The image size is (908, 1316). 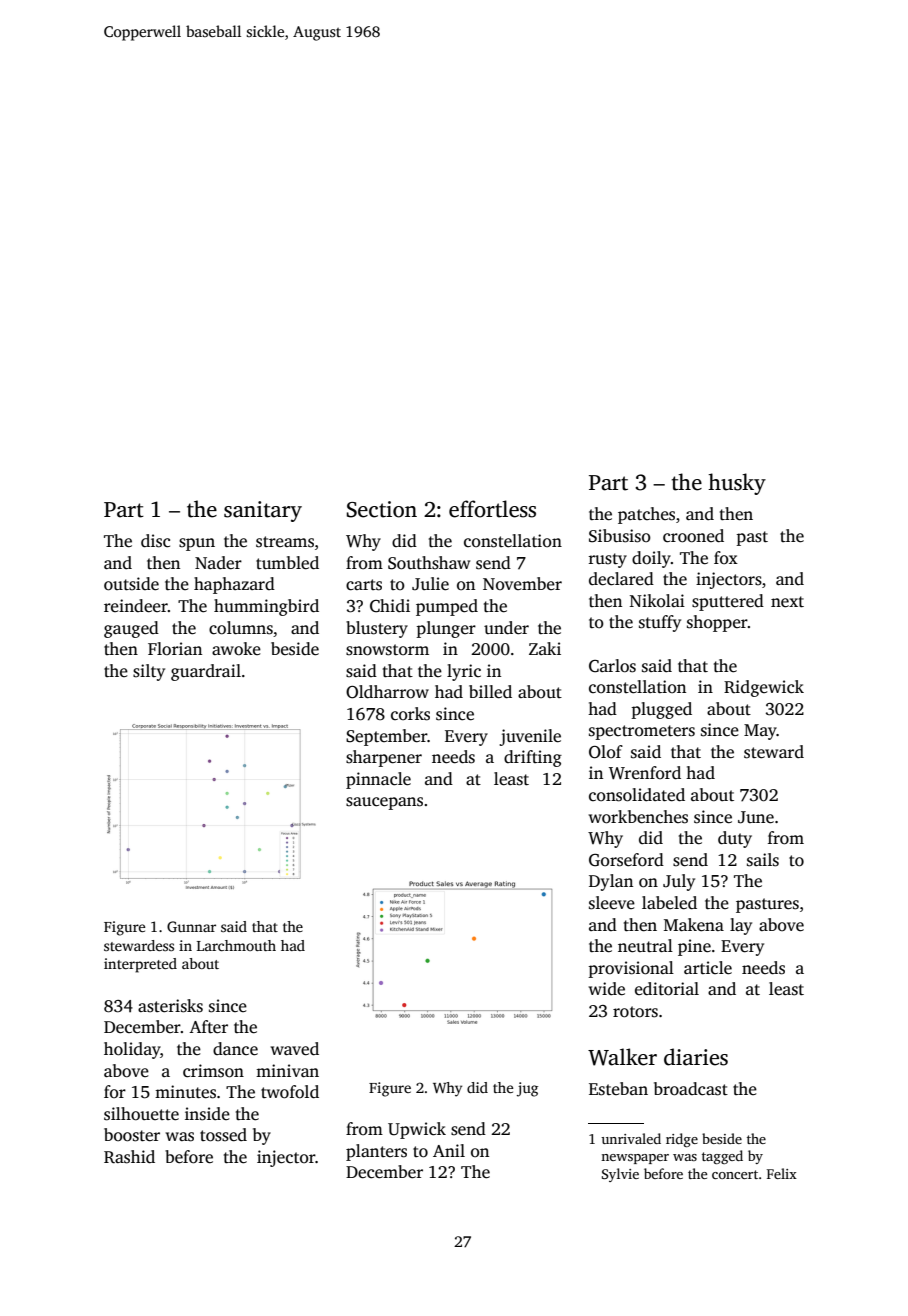 I want to click on declared, so click(x=621, y=579).
